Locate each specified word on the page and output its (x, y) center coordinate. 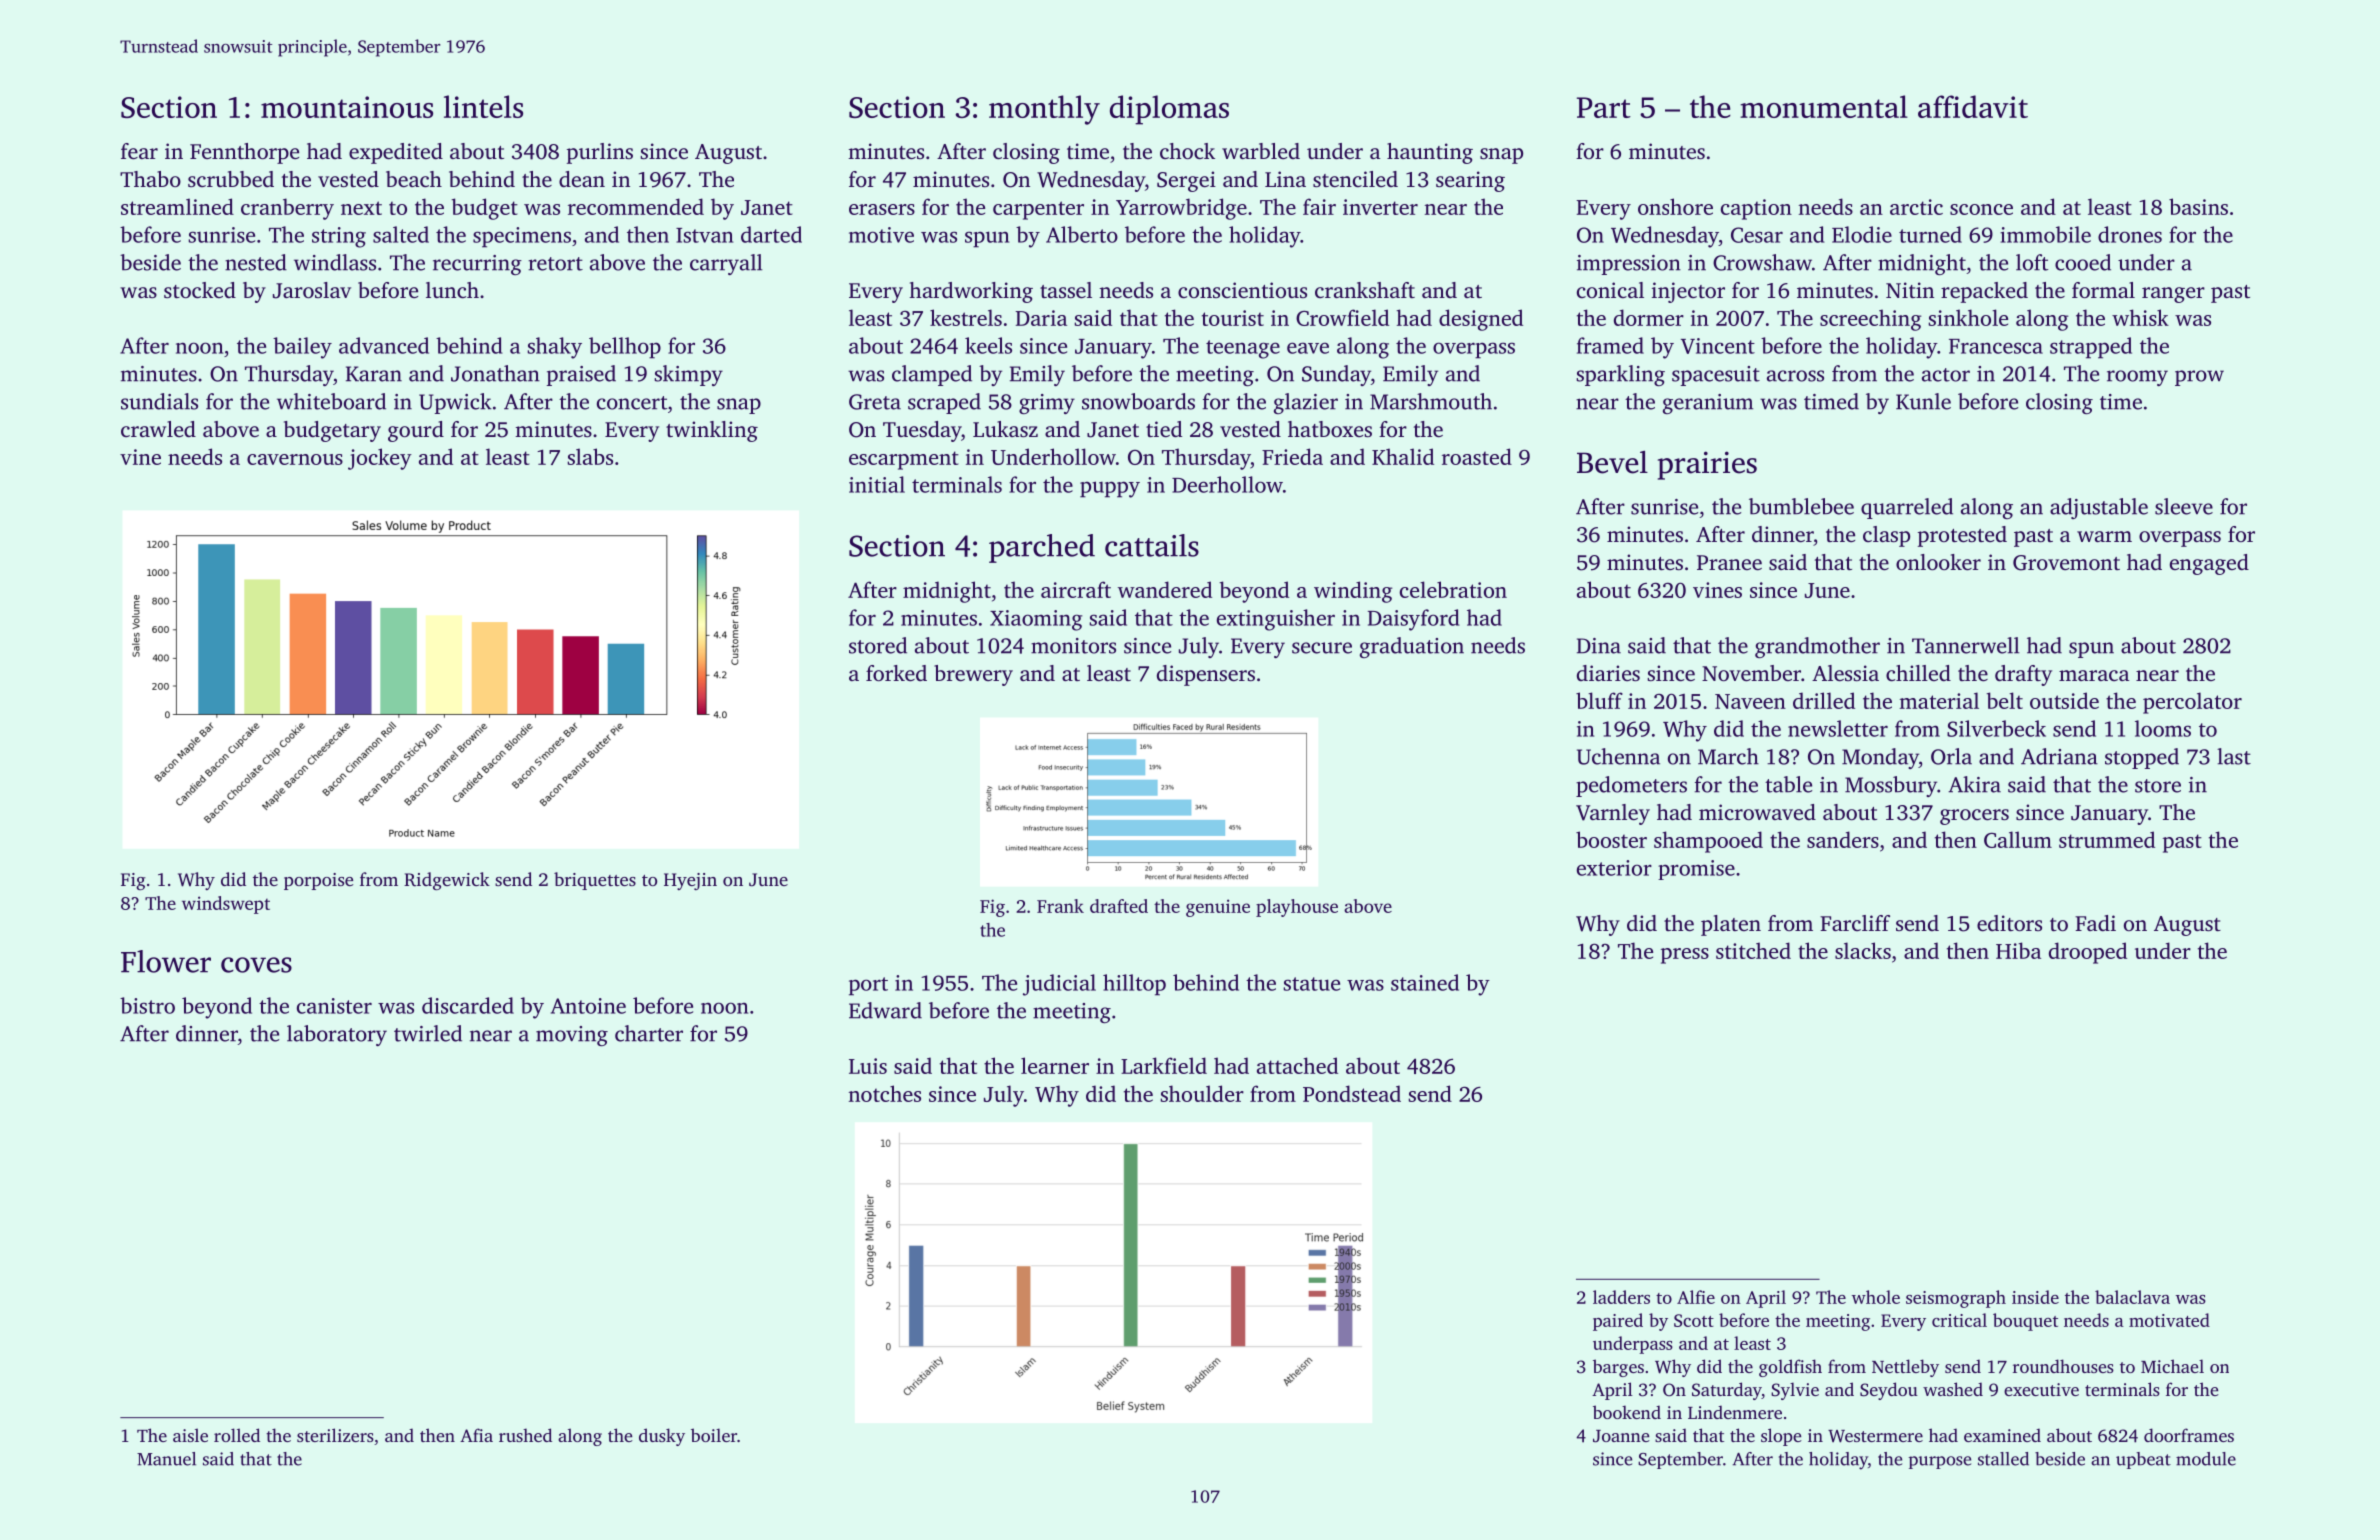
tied (1164, 429)
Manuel (166, 1459)
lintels (483, 106)
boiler (714, 1435)
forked (896, 673)
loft (2032, 262)
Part (1604, 107)
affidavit (1973, 106)
